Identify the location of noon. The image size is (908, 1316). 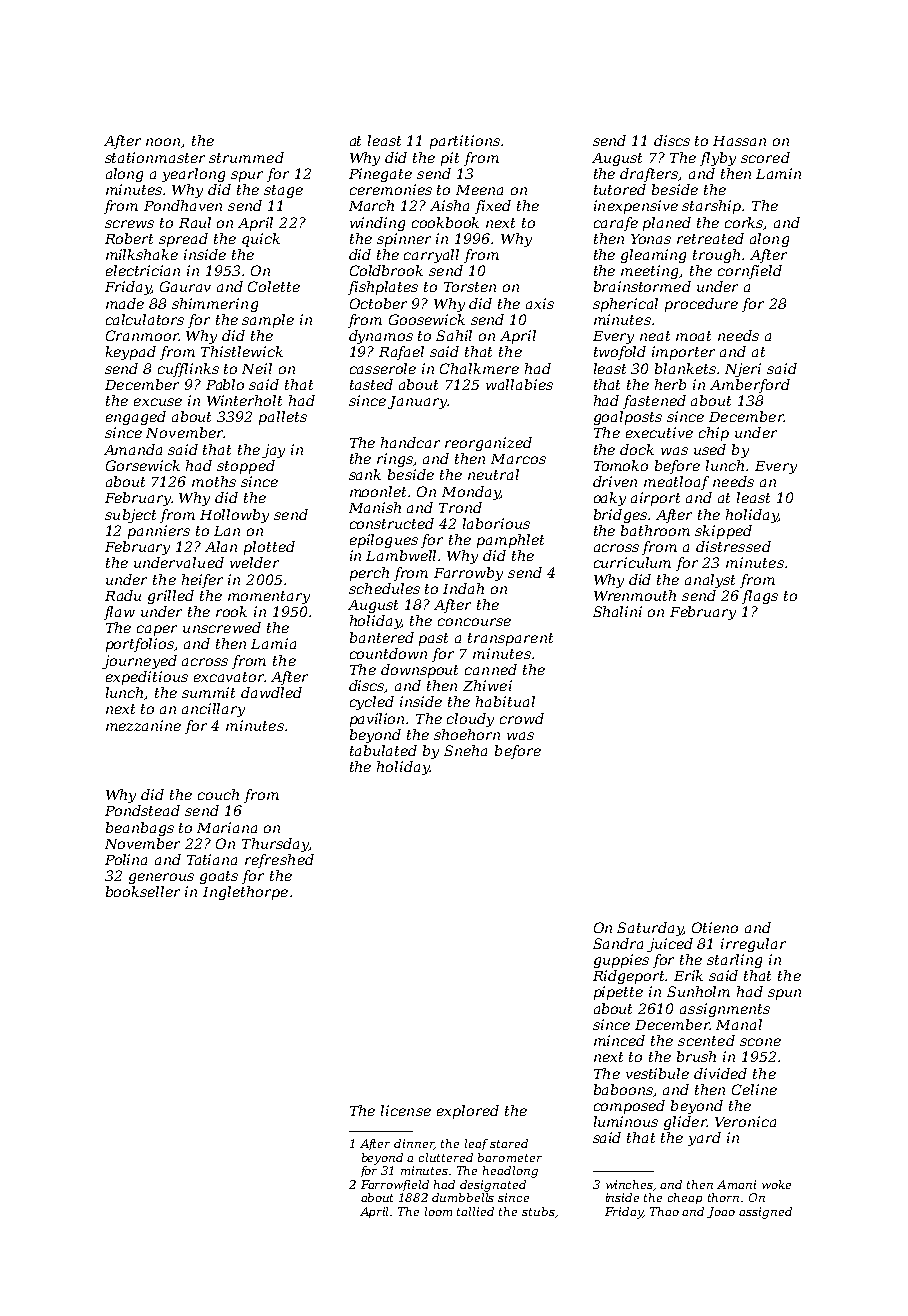
(163, 142).
